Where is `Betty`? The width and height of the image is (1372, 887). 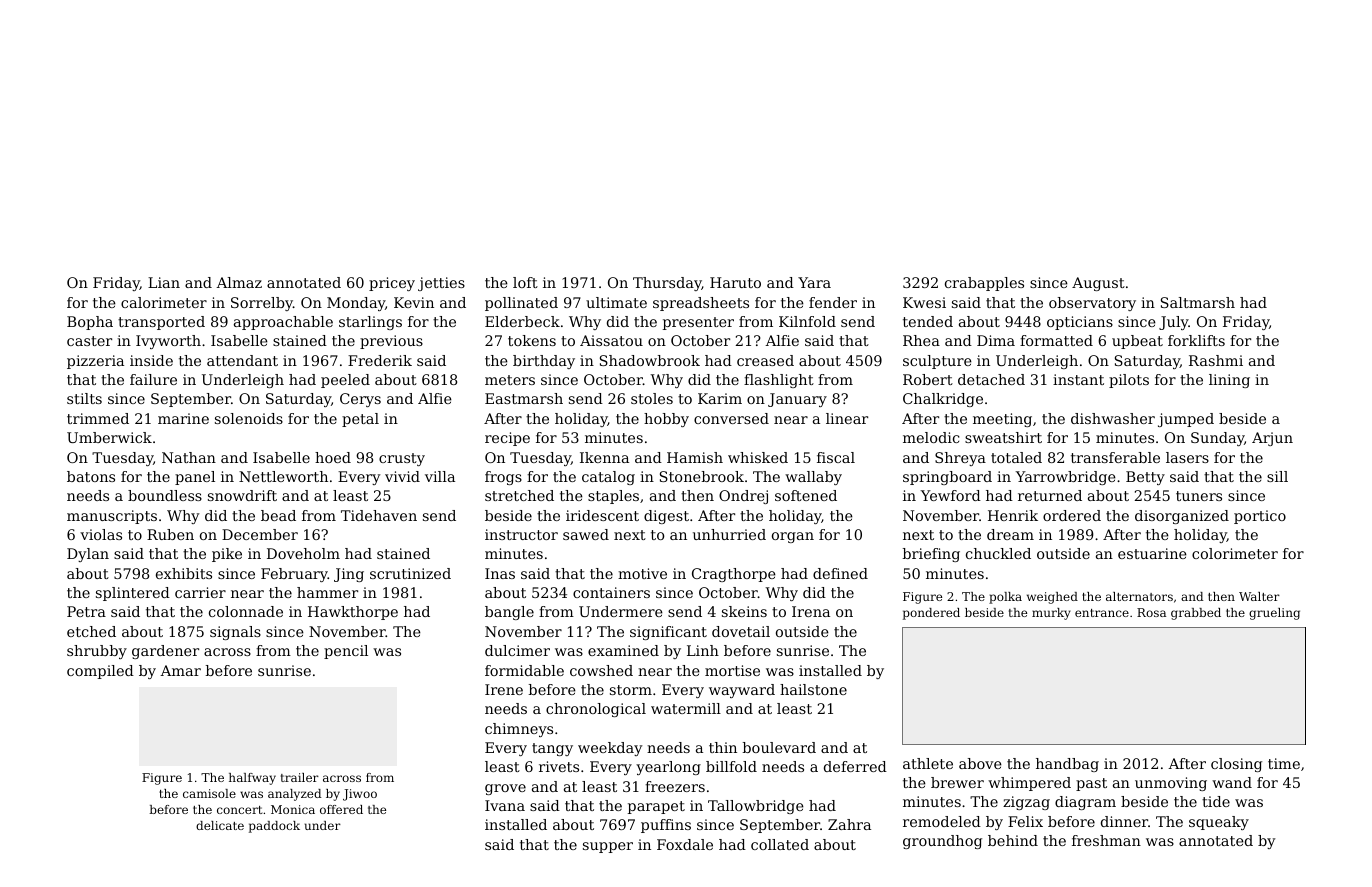 Betty is located at coordinates (1145, 478).
